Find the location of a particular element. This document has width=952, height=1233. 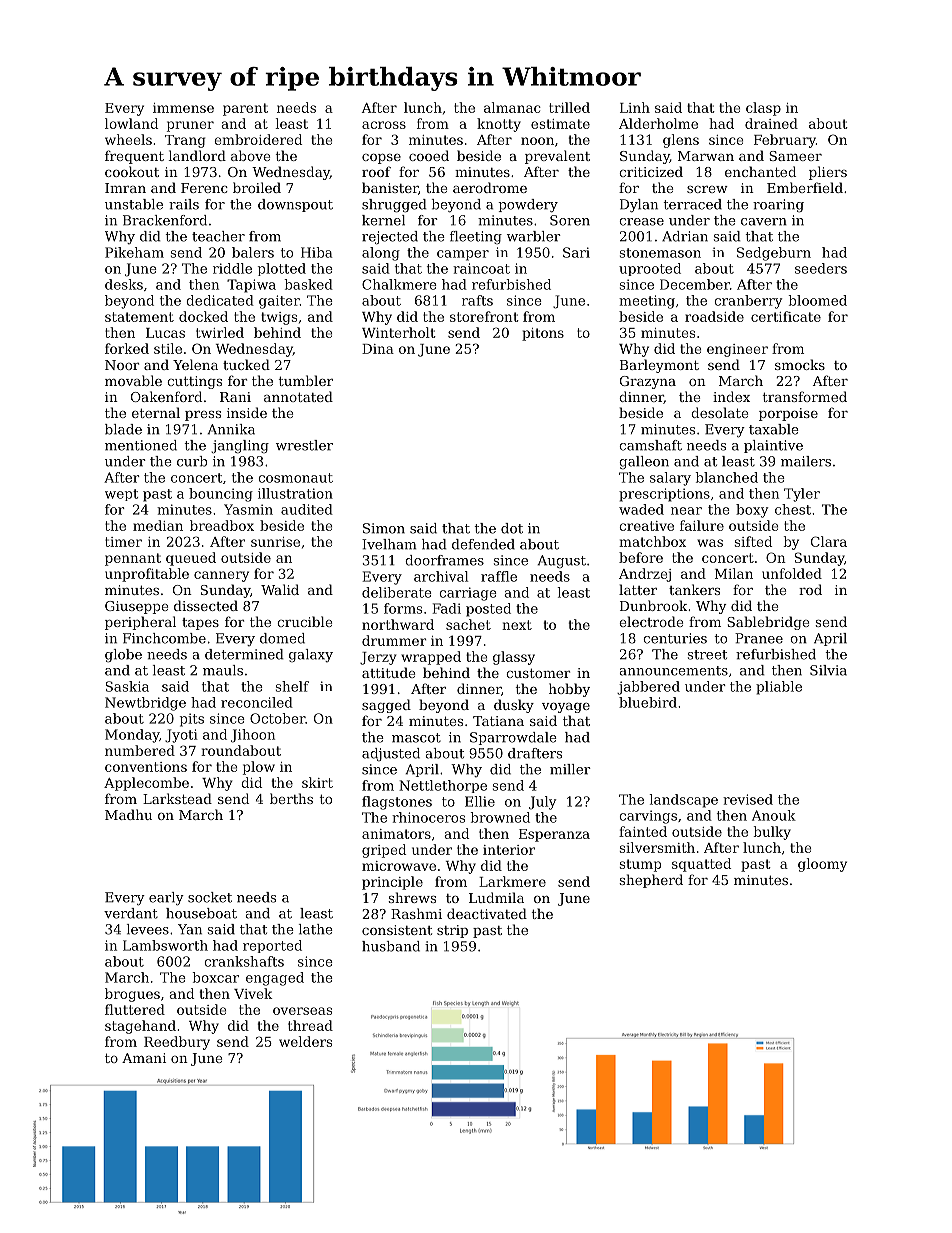

strip is located at coordinates (452, 931).
